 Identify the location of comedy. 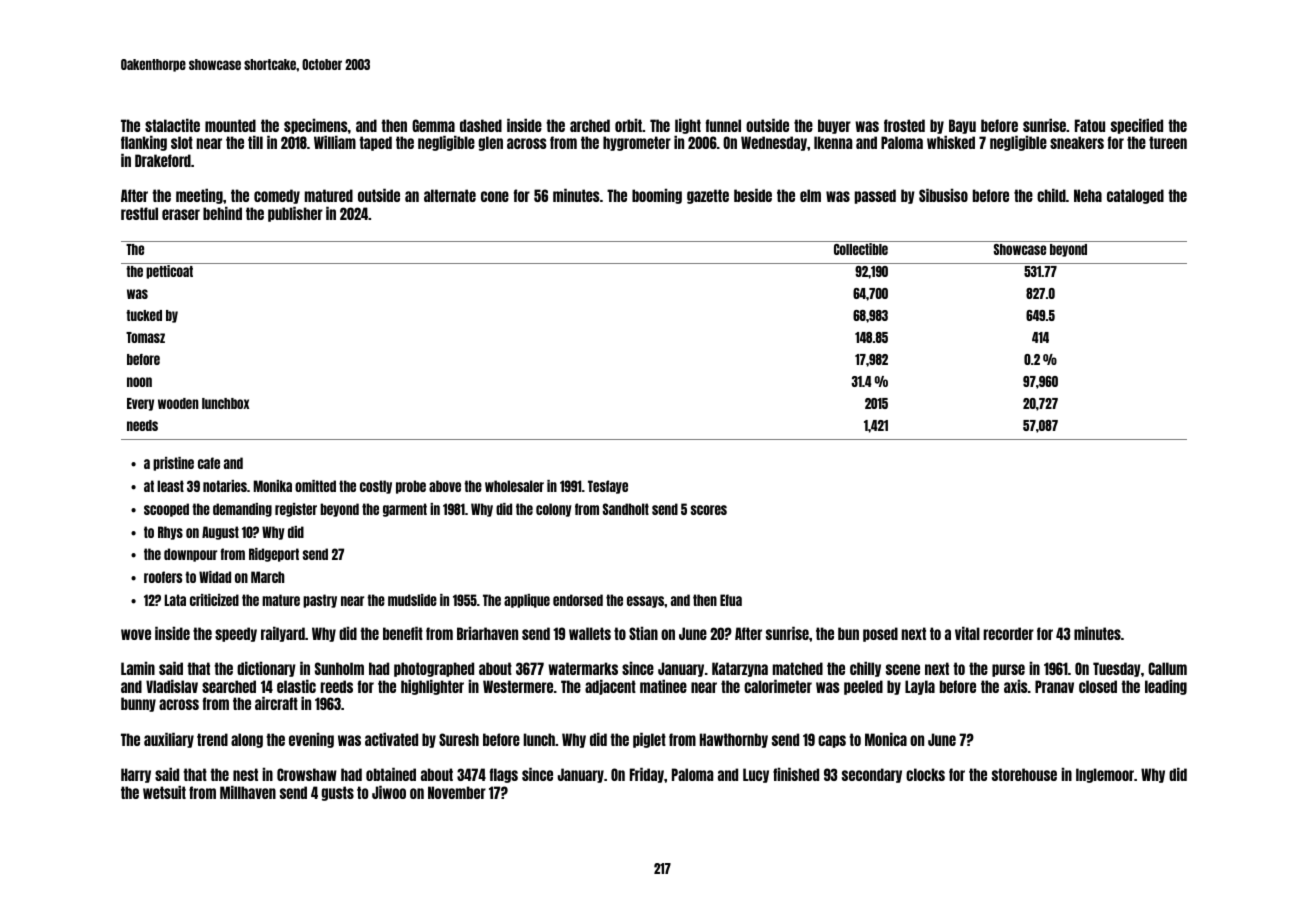
(277, 196).
